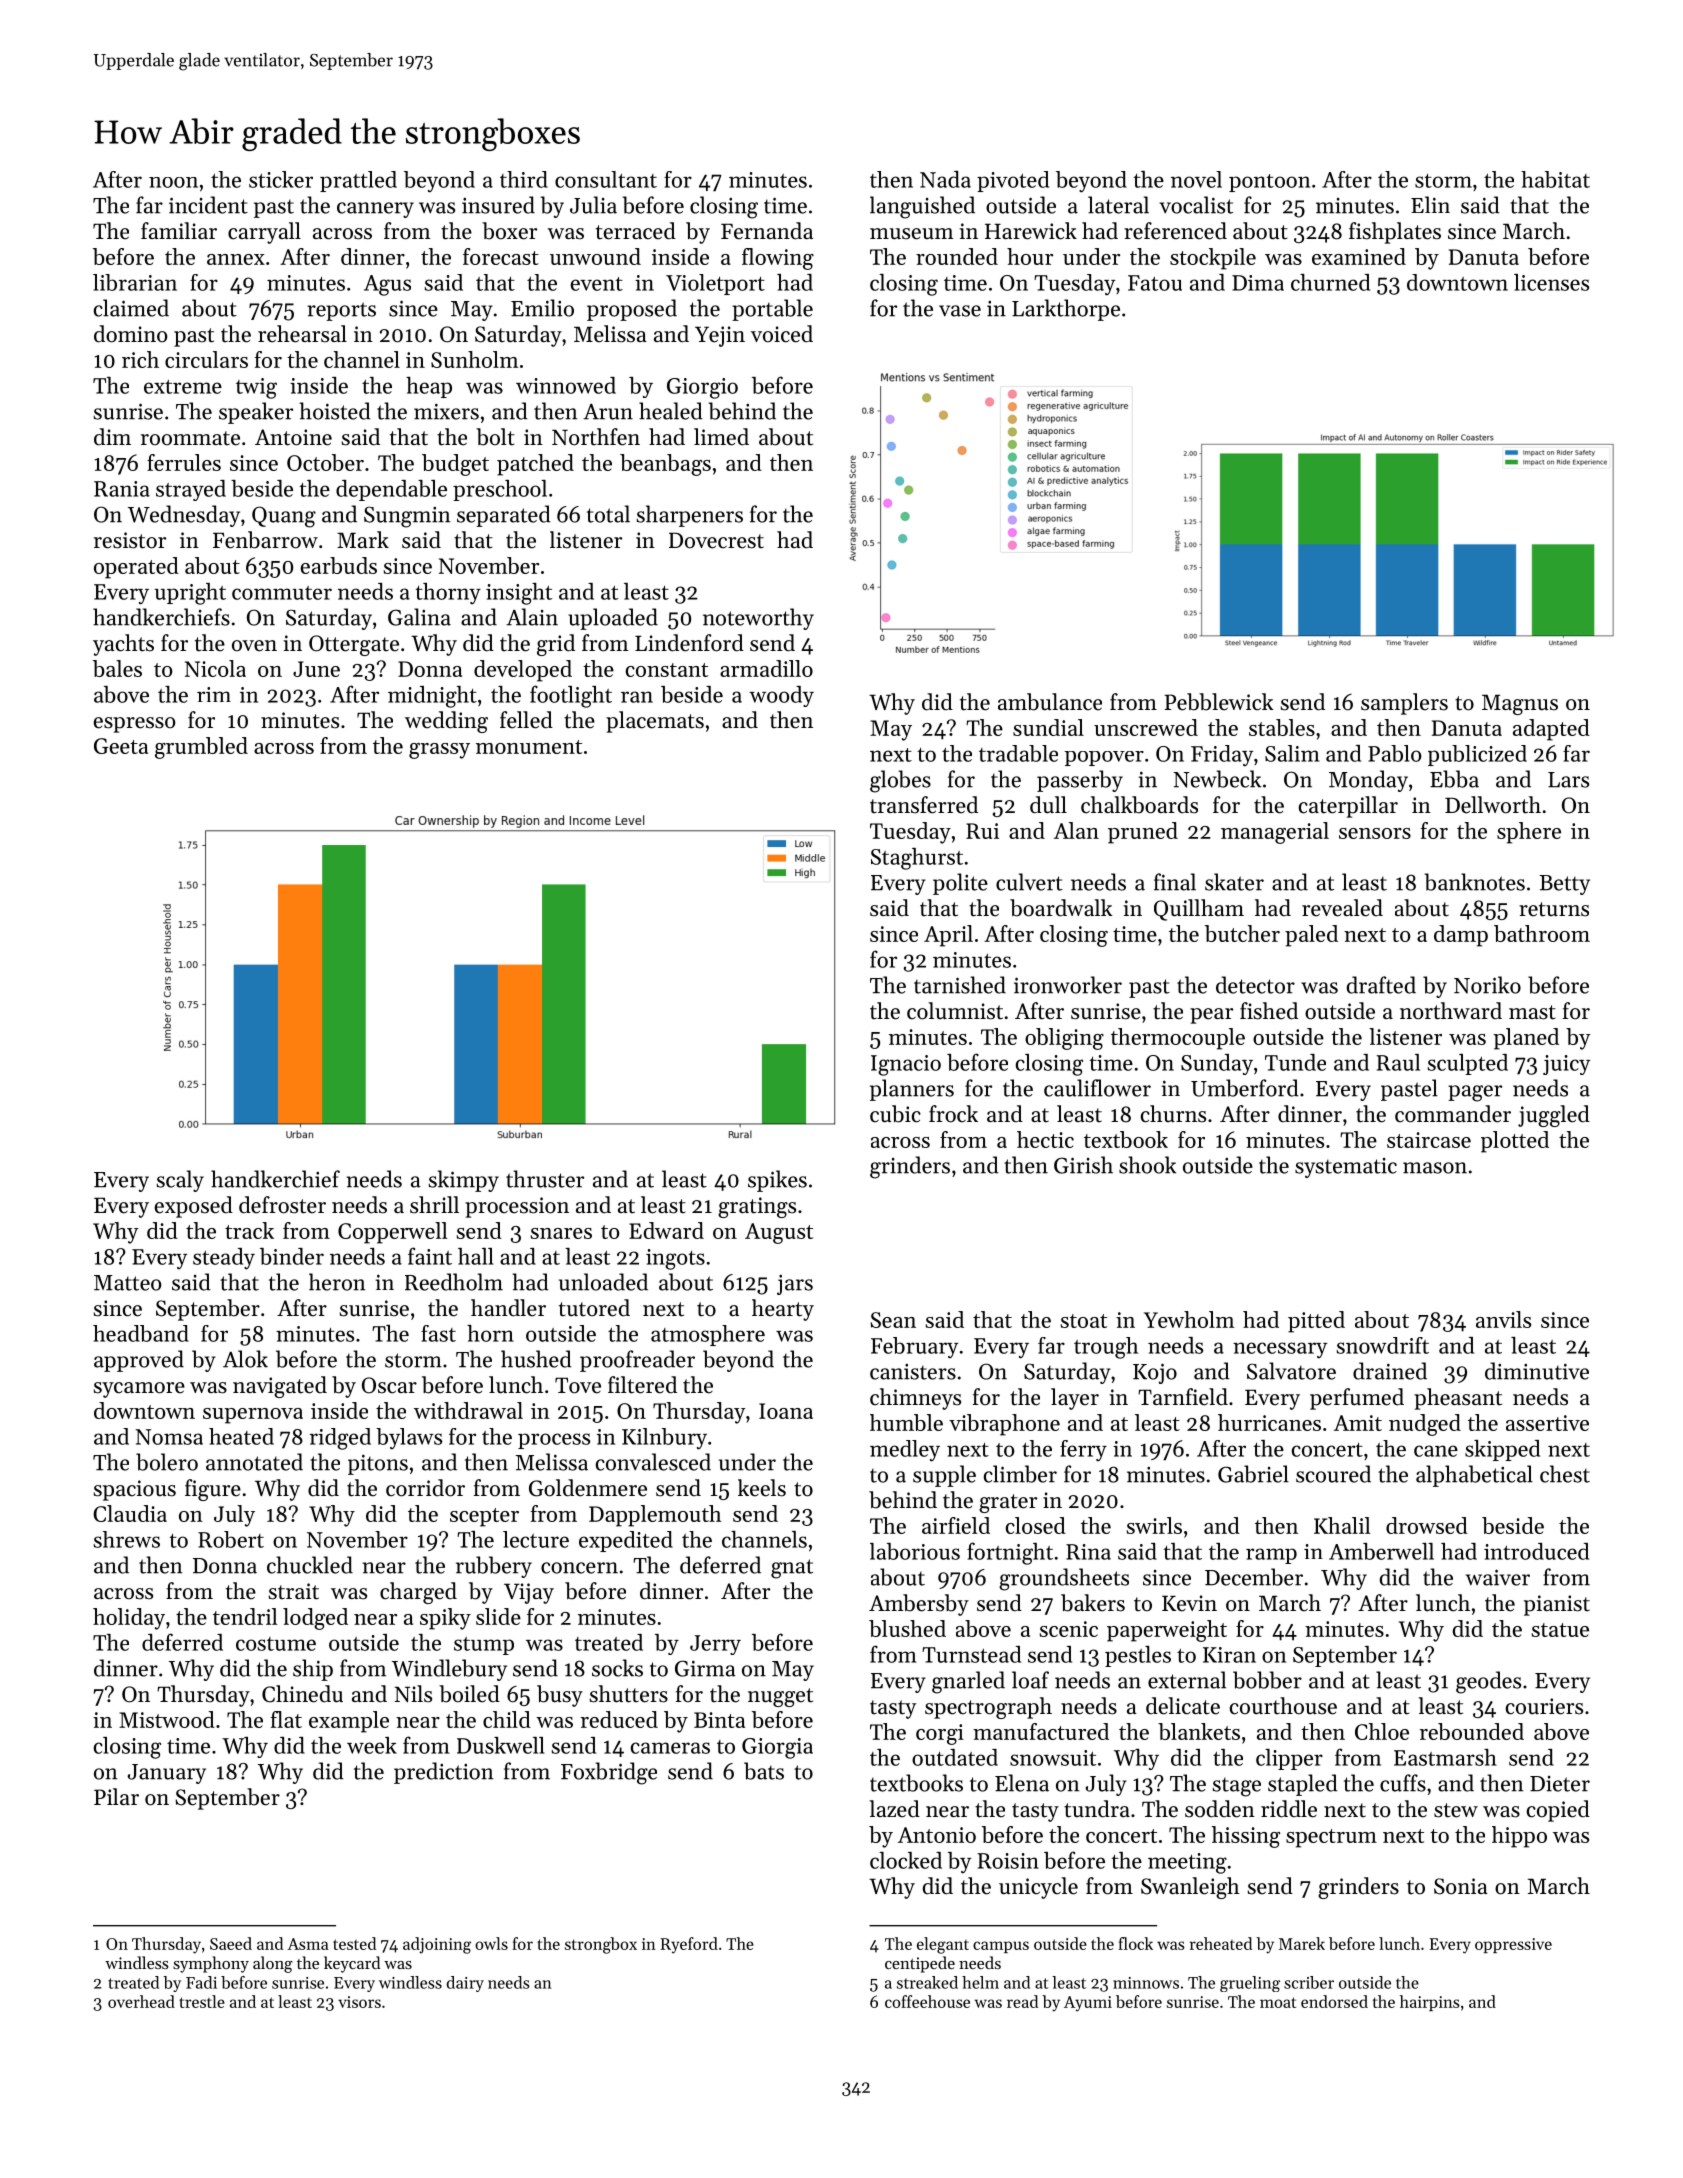 The width and height of the document is (1683, 2178). Describe the element at coordinates (439, 751) in the document. I see `grassy` at that location.
